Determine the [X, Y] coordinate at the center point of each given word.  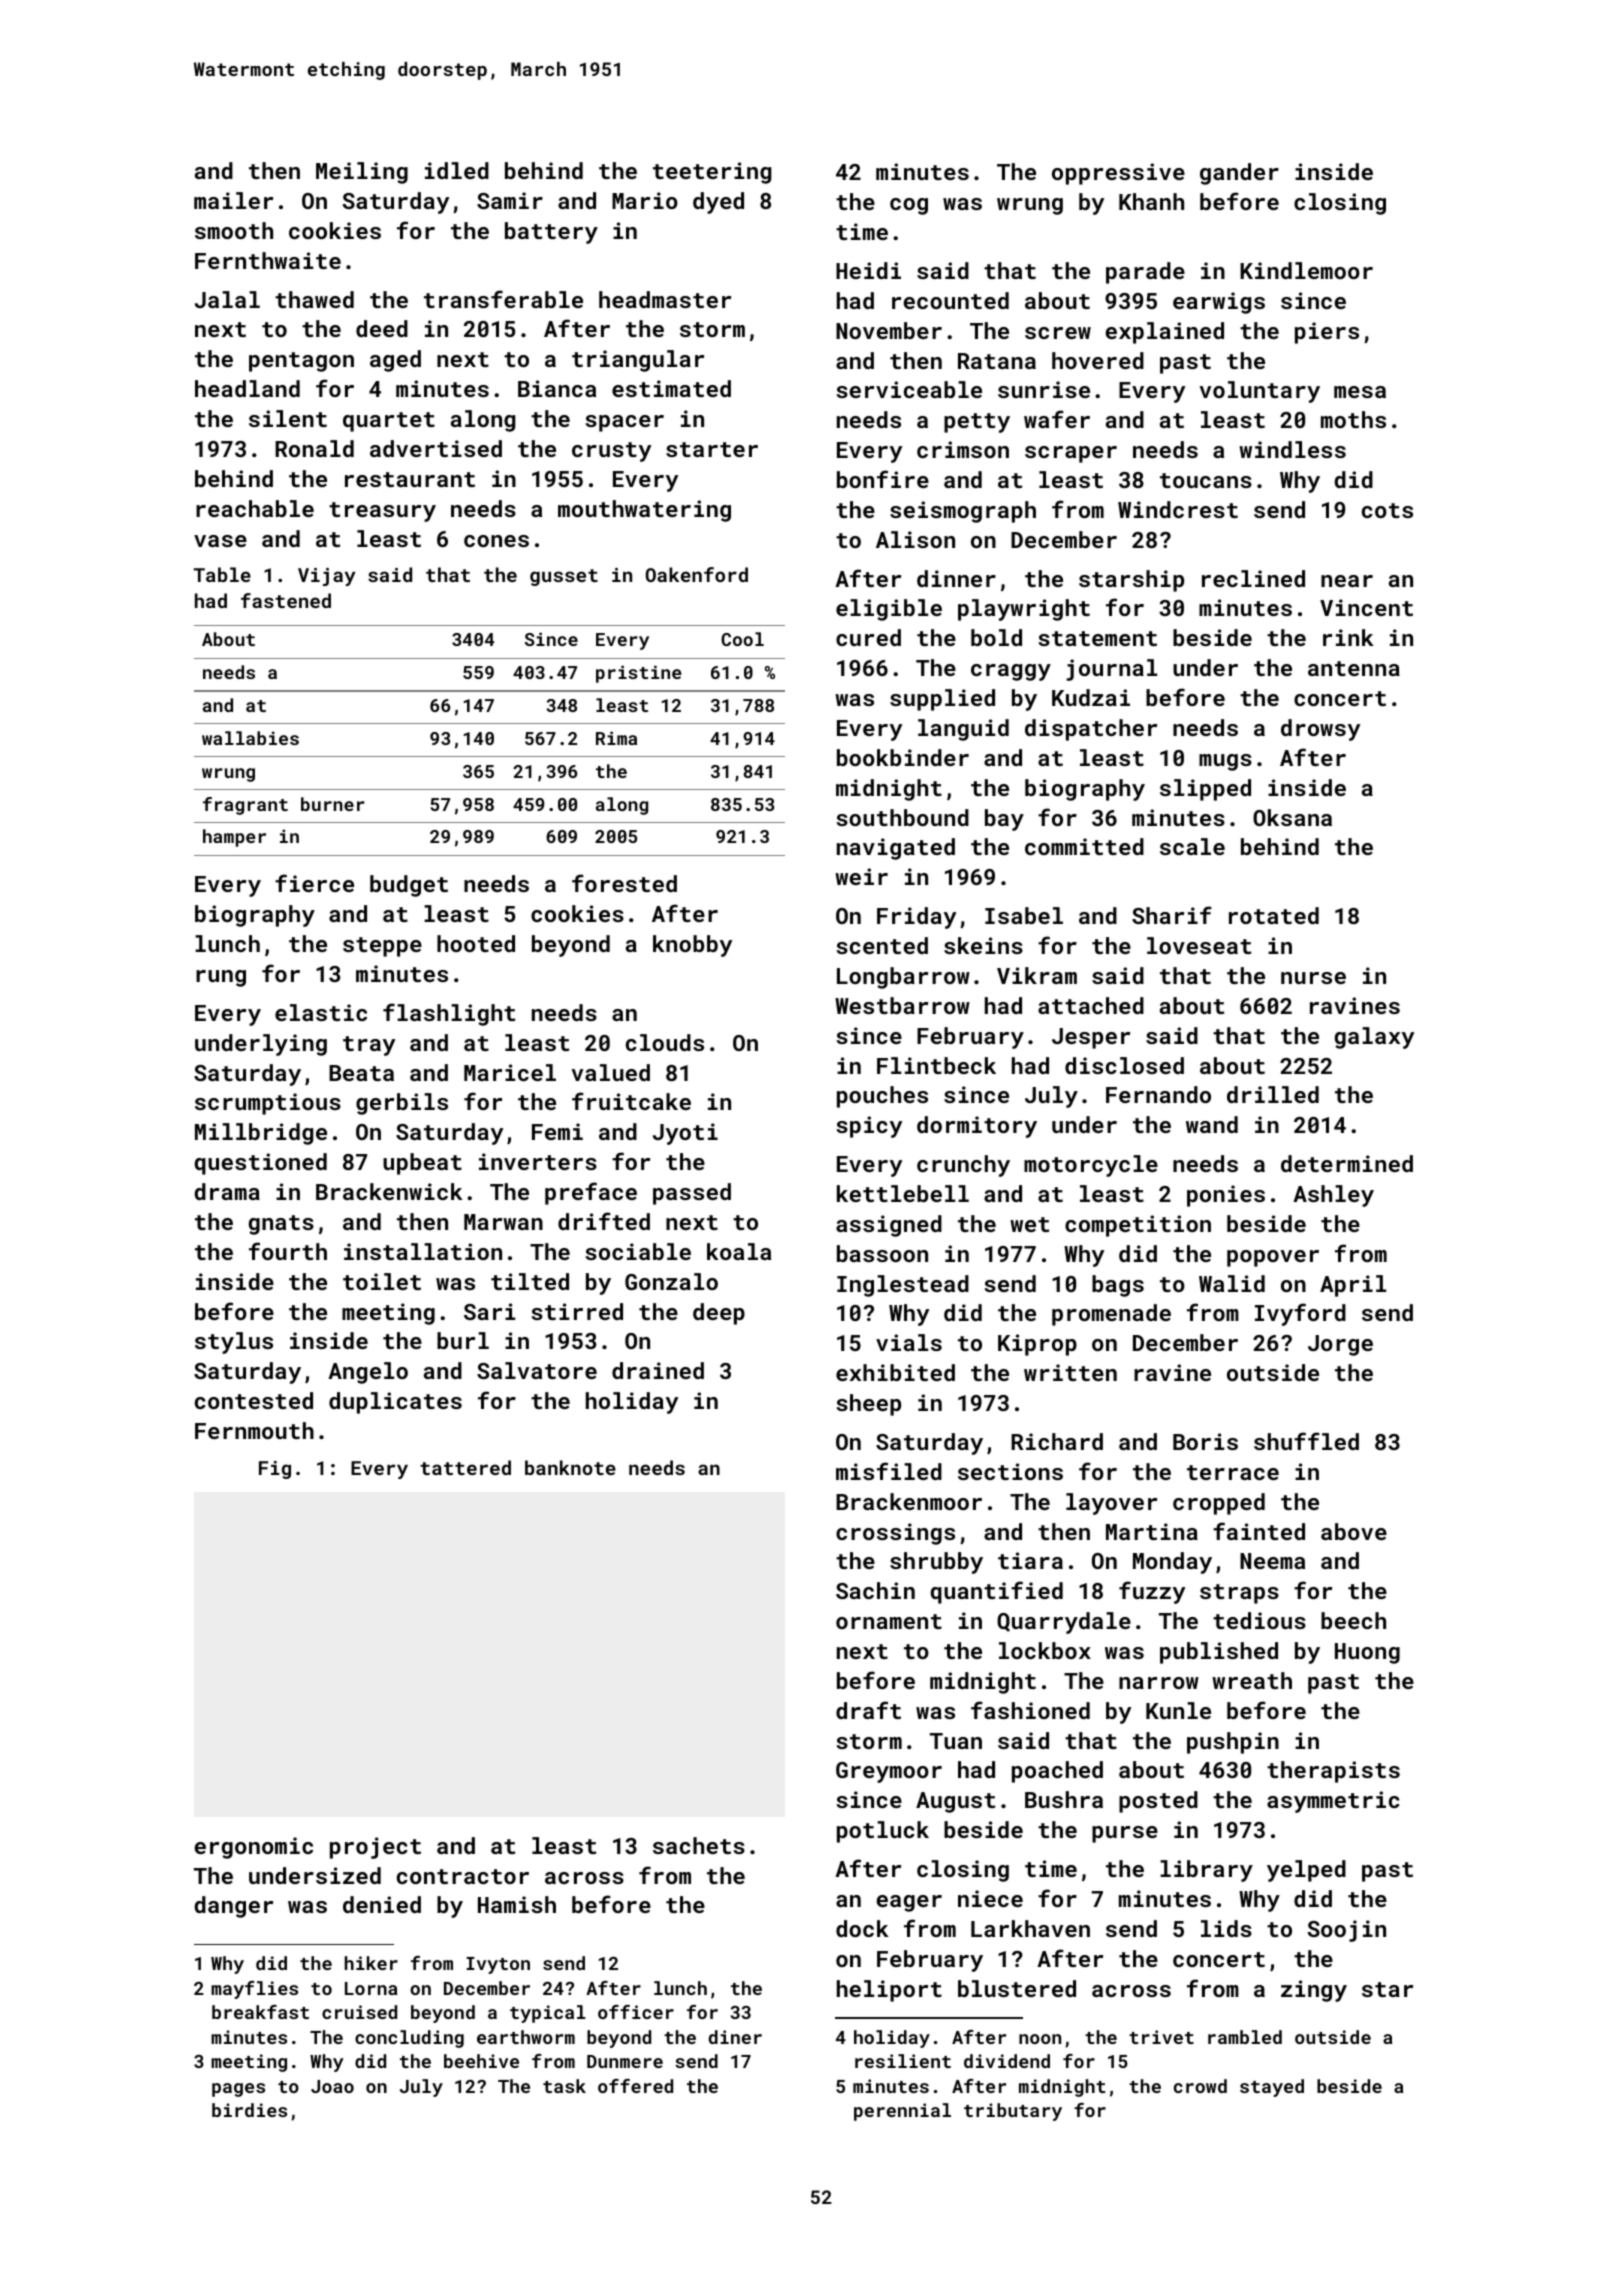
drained [658, 1370]
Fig [275, 1470]
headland [247, 388]
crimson [963, 449]
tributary [1013, 2112]
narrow [1159, 1683]
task [564, 2086]
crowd [1200, 2086]
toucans [1206, 480]
